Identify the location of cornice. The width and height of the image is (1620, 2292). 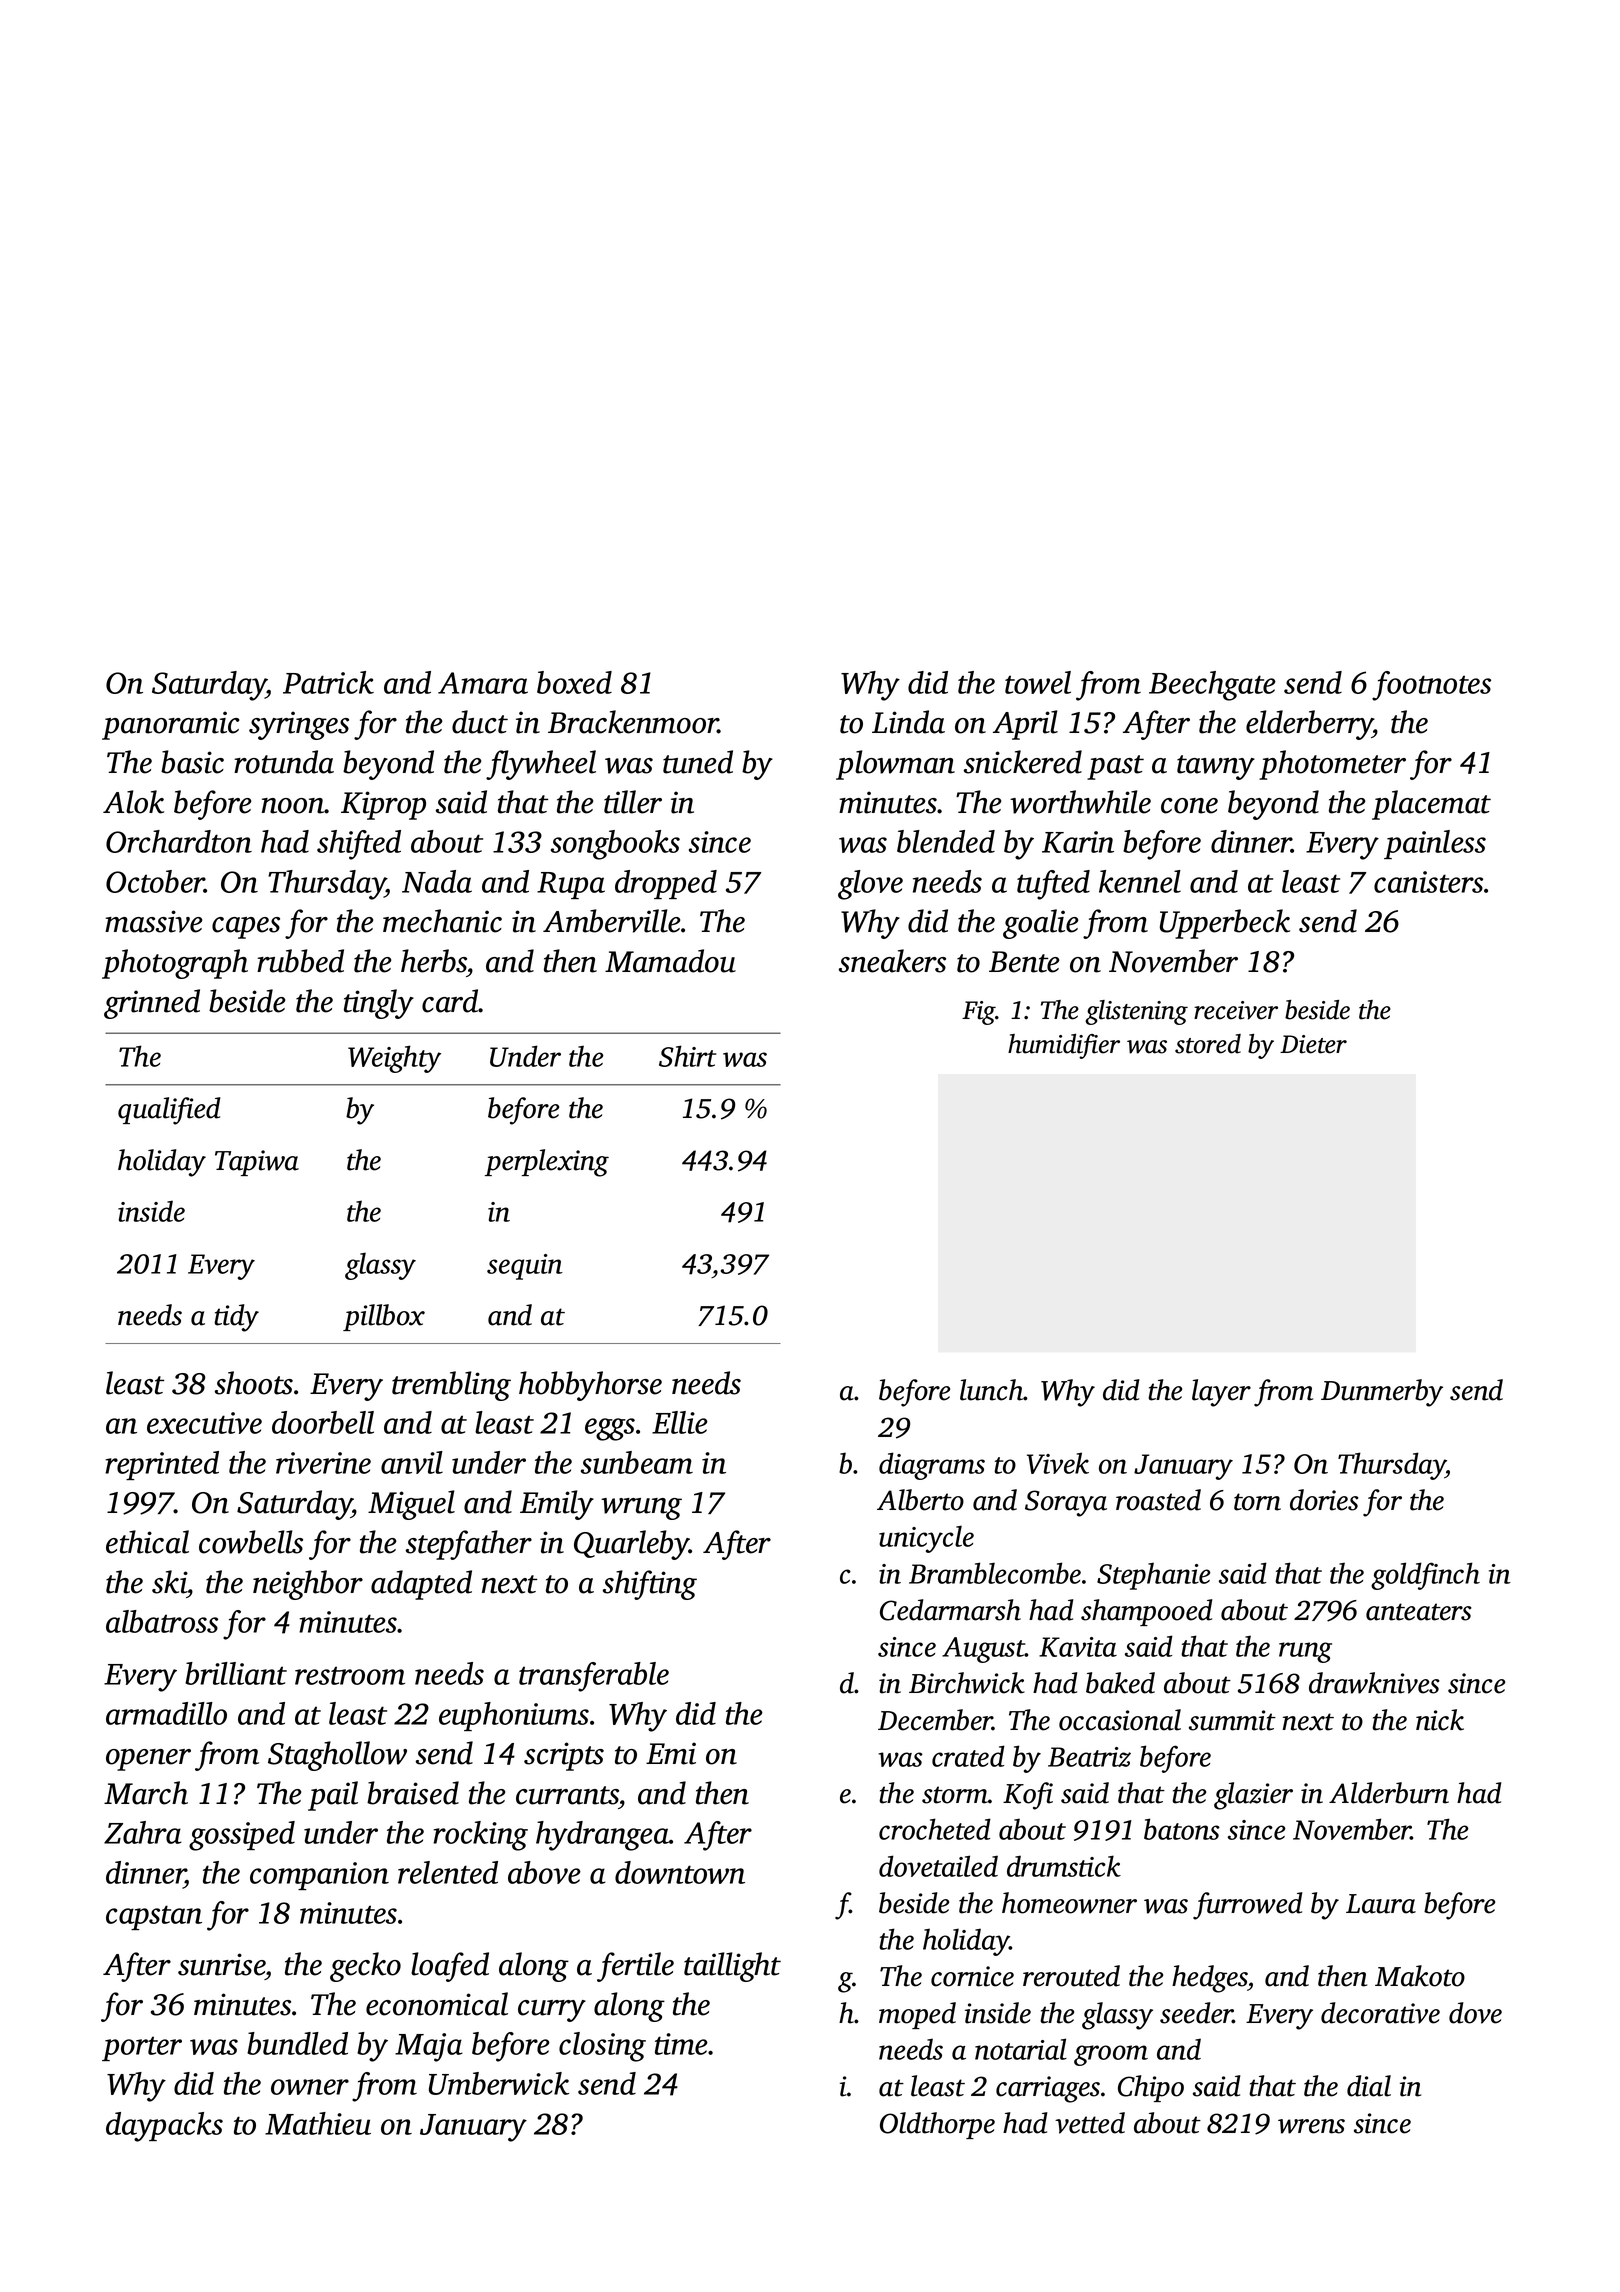
(972, 1976).
